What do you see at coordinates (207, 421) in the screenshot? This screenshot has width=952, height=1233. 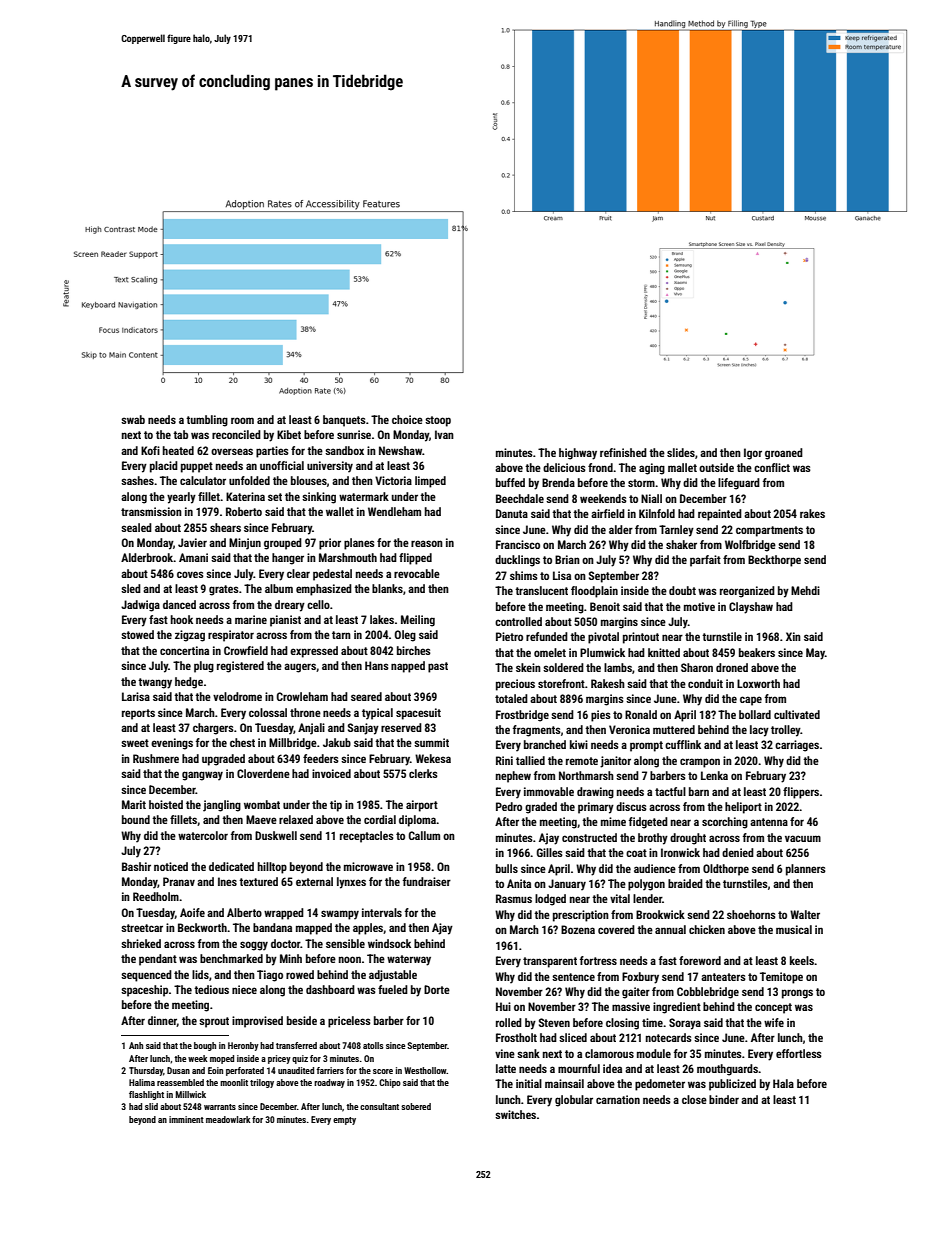 I see `tumbling` at bounding box center [207, 421].
